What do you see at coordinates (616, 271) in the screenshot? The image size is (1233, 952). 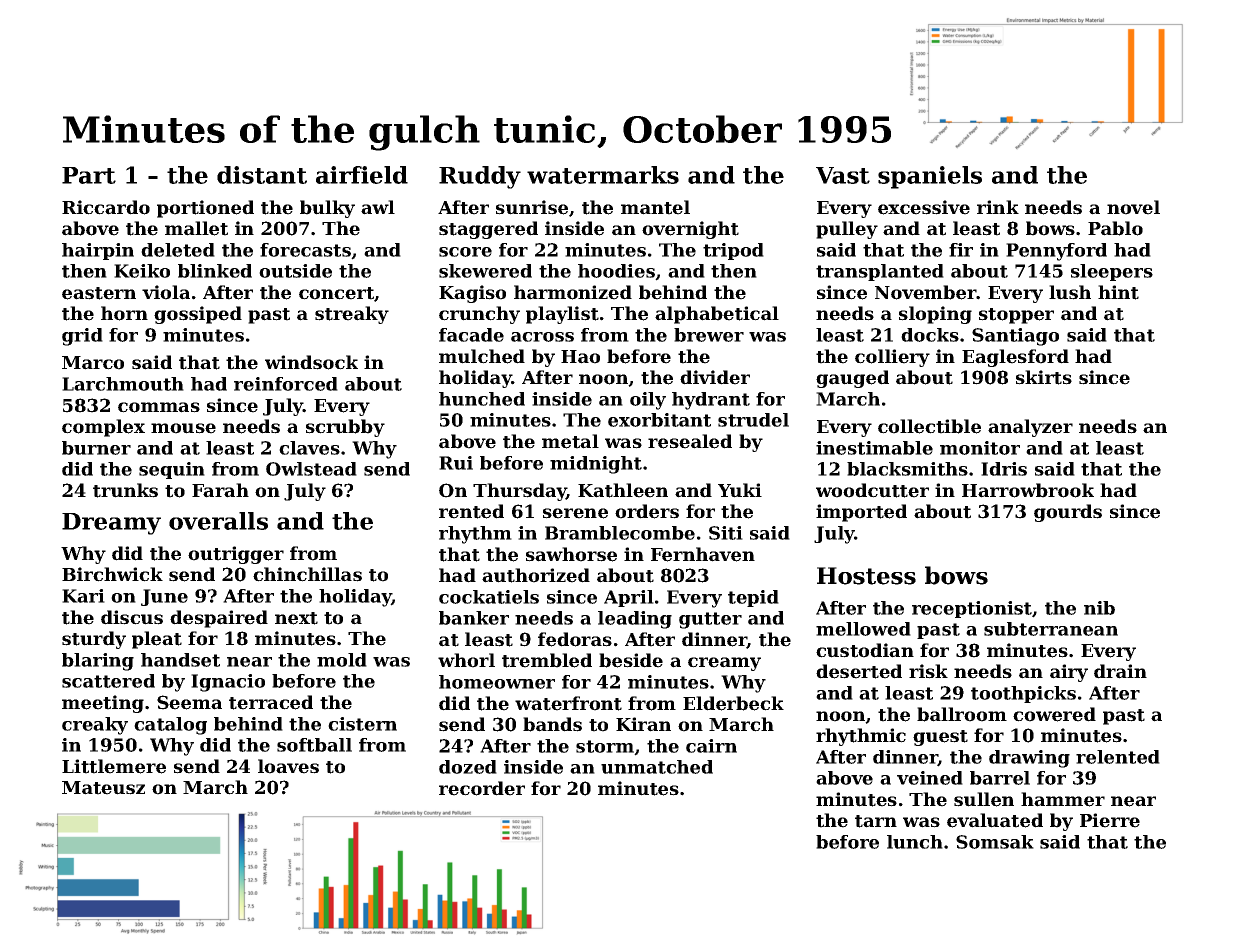 I see `hoodies` at bounding box center [616, 271].
